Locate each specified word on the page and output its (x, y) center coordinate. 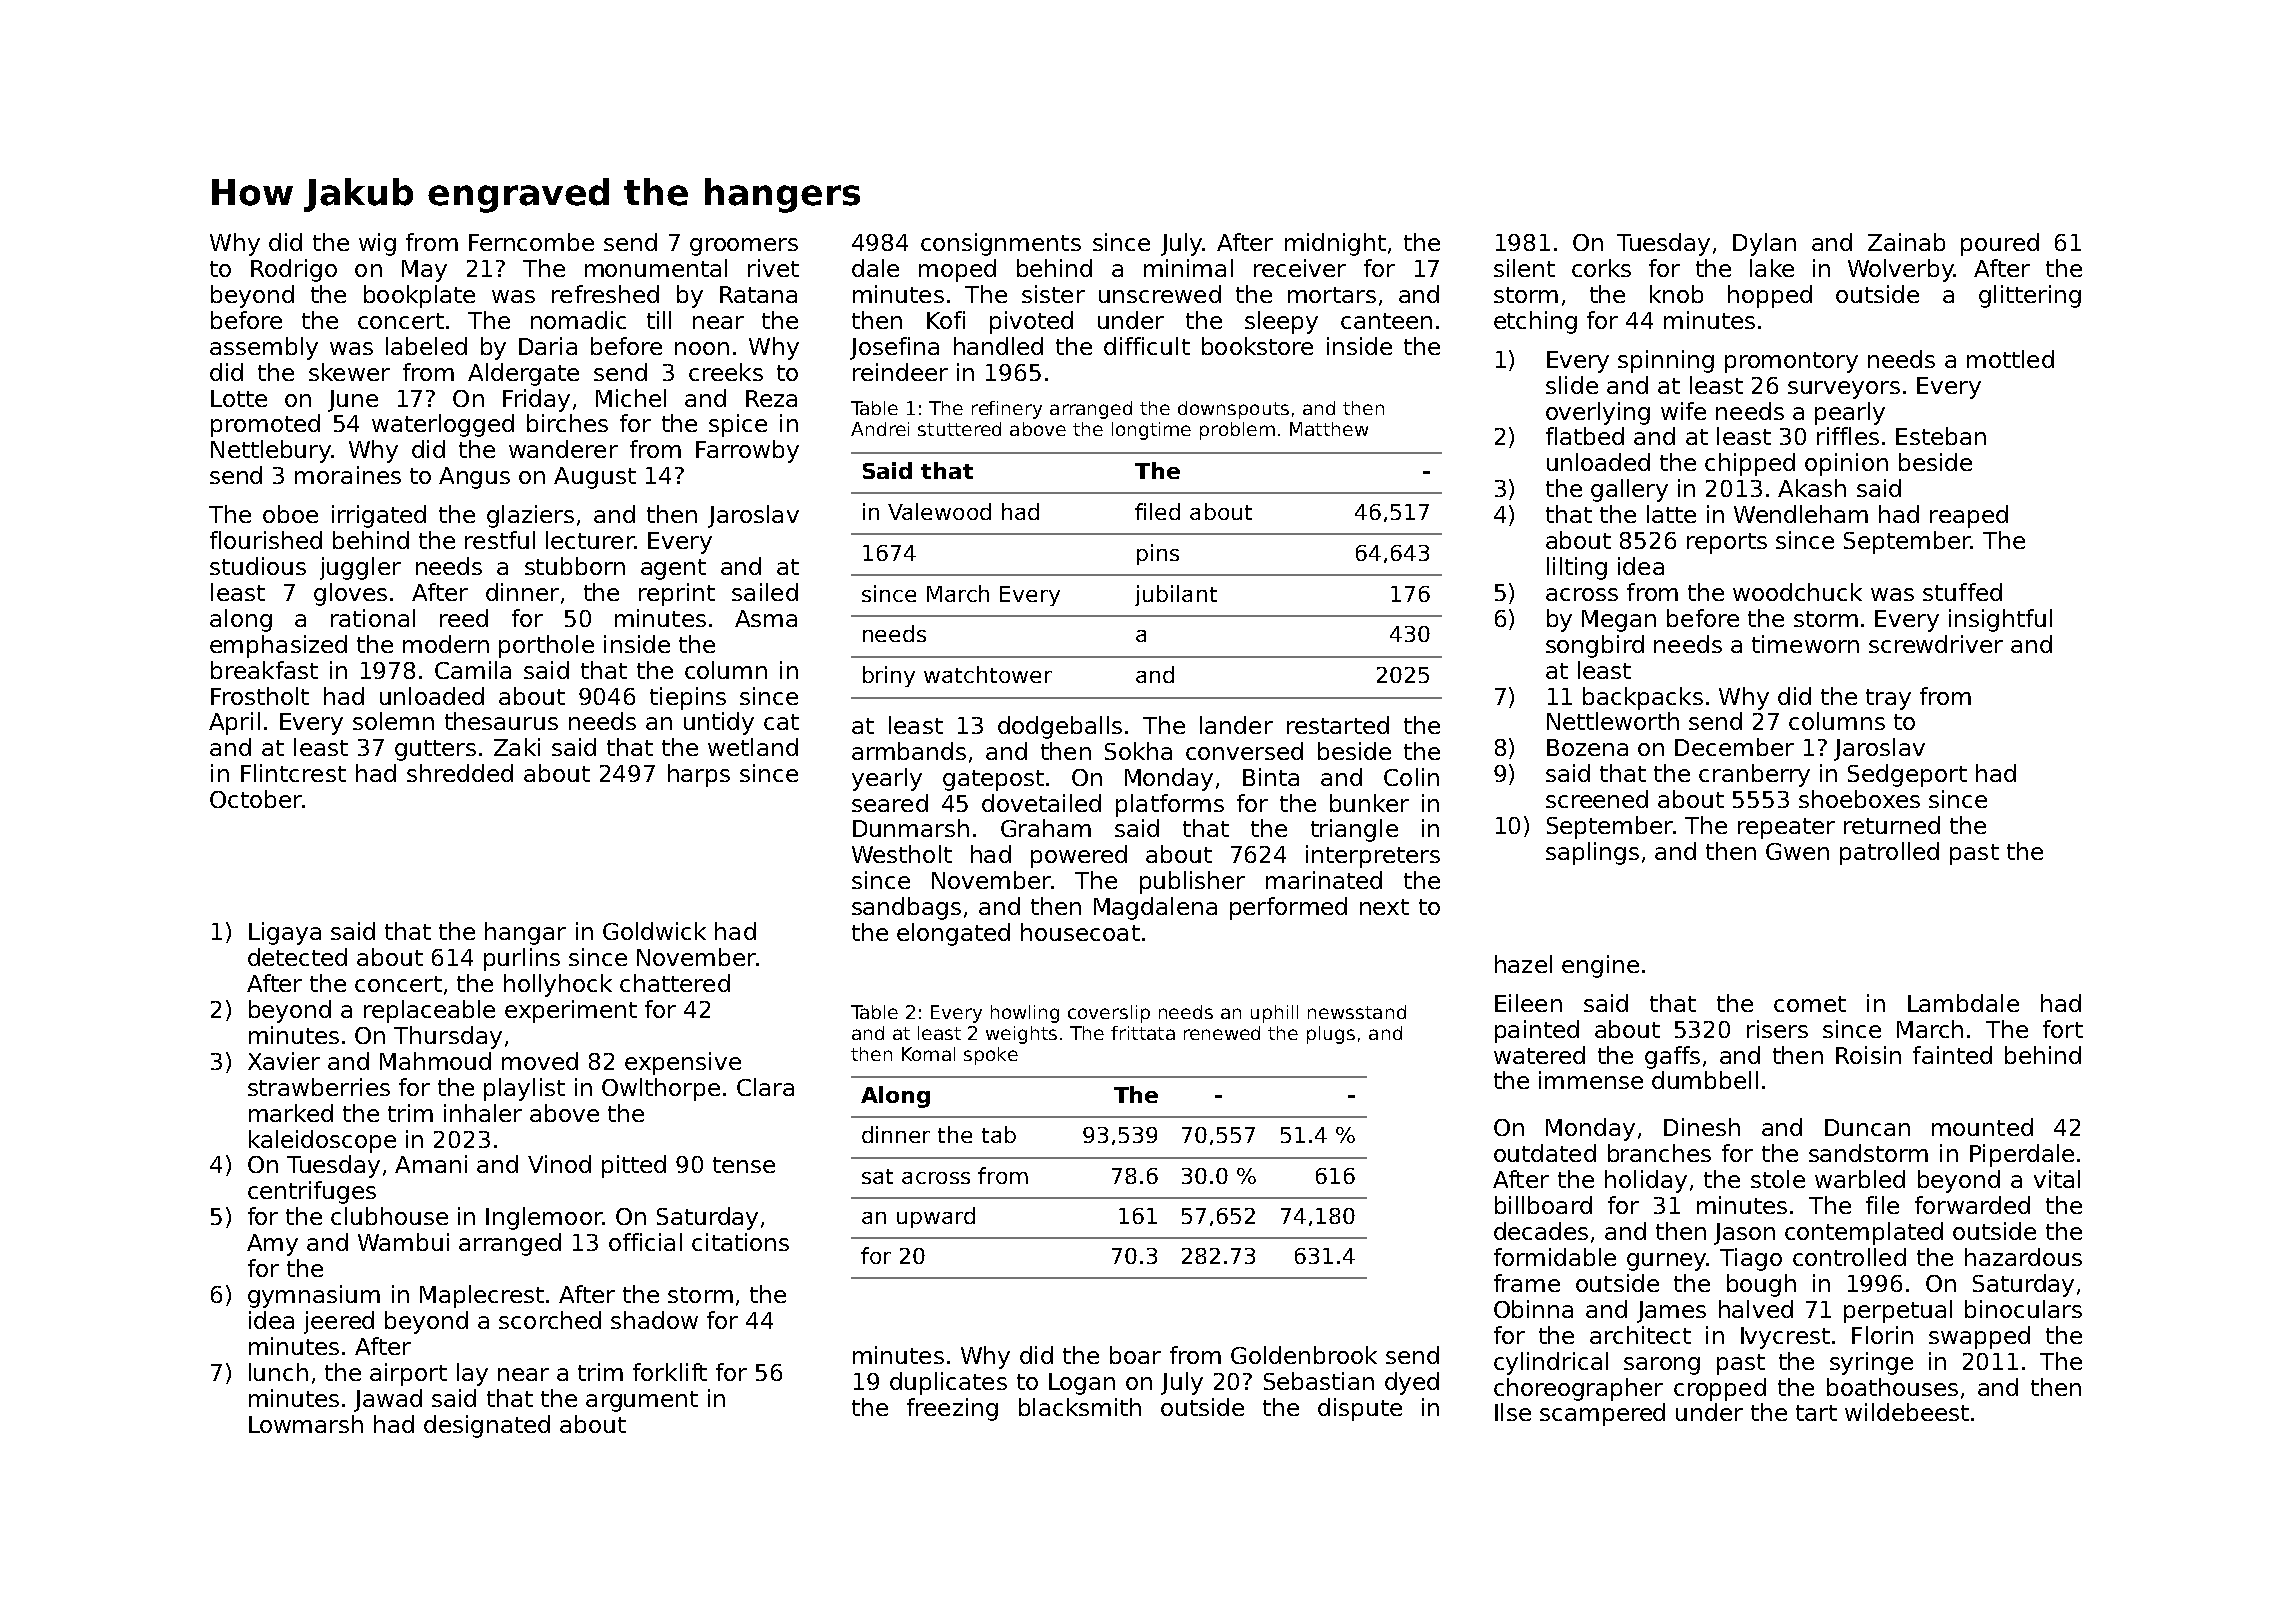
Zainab (1906, 242)
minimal (1188, 268)
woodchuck (1797, 592)
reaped (1969, 516)
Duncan (1867, 1127)
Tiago (1751, 1259)
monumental (656, 268)
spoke (991, 1056)
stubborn (575, 566)
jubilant (1176, 595)
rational (373, 618)
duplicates (948, 1383)
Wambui (403, 1242)
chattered (675, 983)
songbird (1595, 646)
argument (642, 1401)
